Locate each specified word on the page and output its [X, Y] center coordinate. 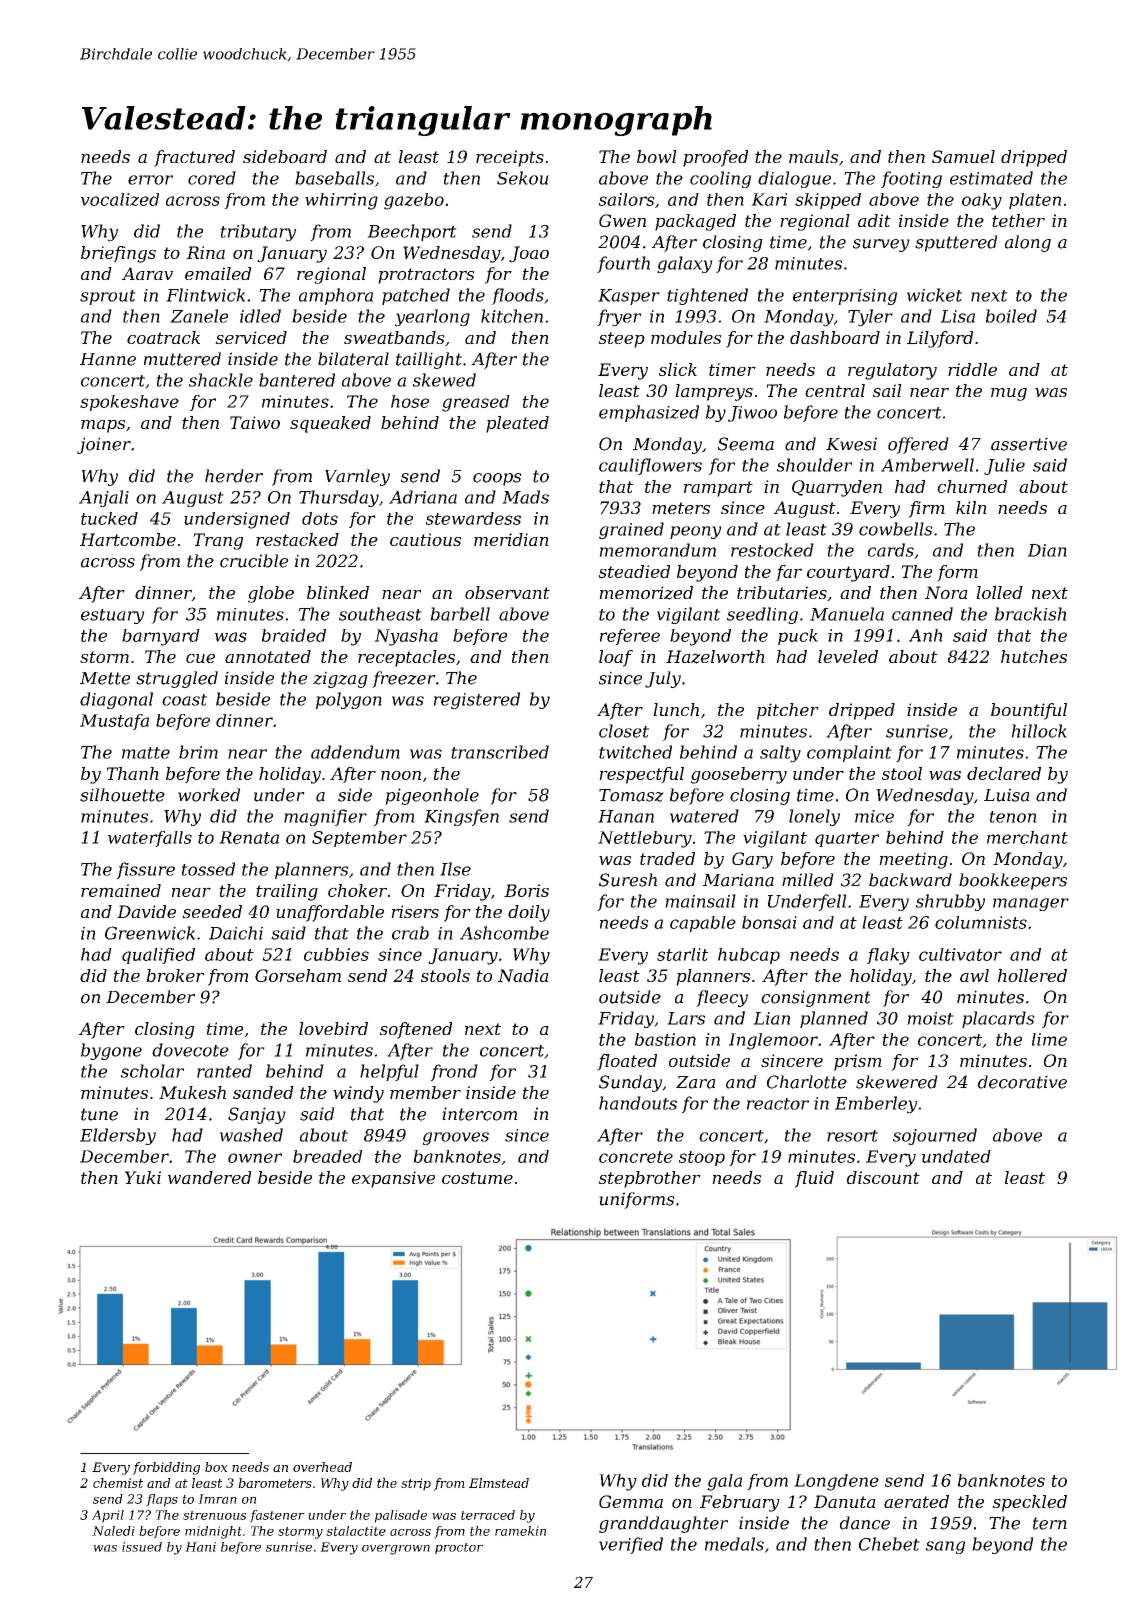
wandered [210, 1177]
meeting [913, 860]
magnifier [325, 817]
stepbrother [649, 1179]
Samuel [963, 156]
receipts [510, 158]
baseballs [334, 178]
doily [529, 913]
